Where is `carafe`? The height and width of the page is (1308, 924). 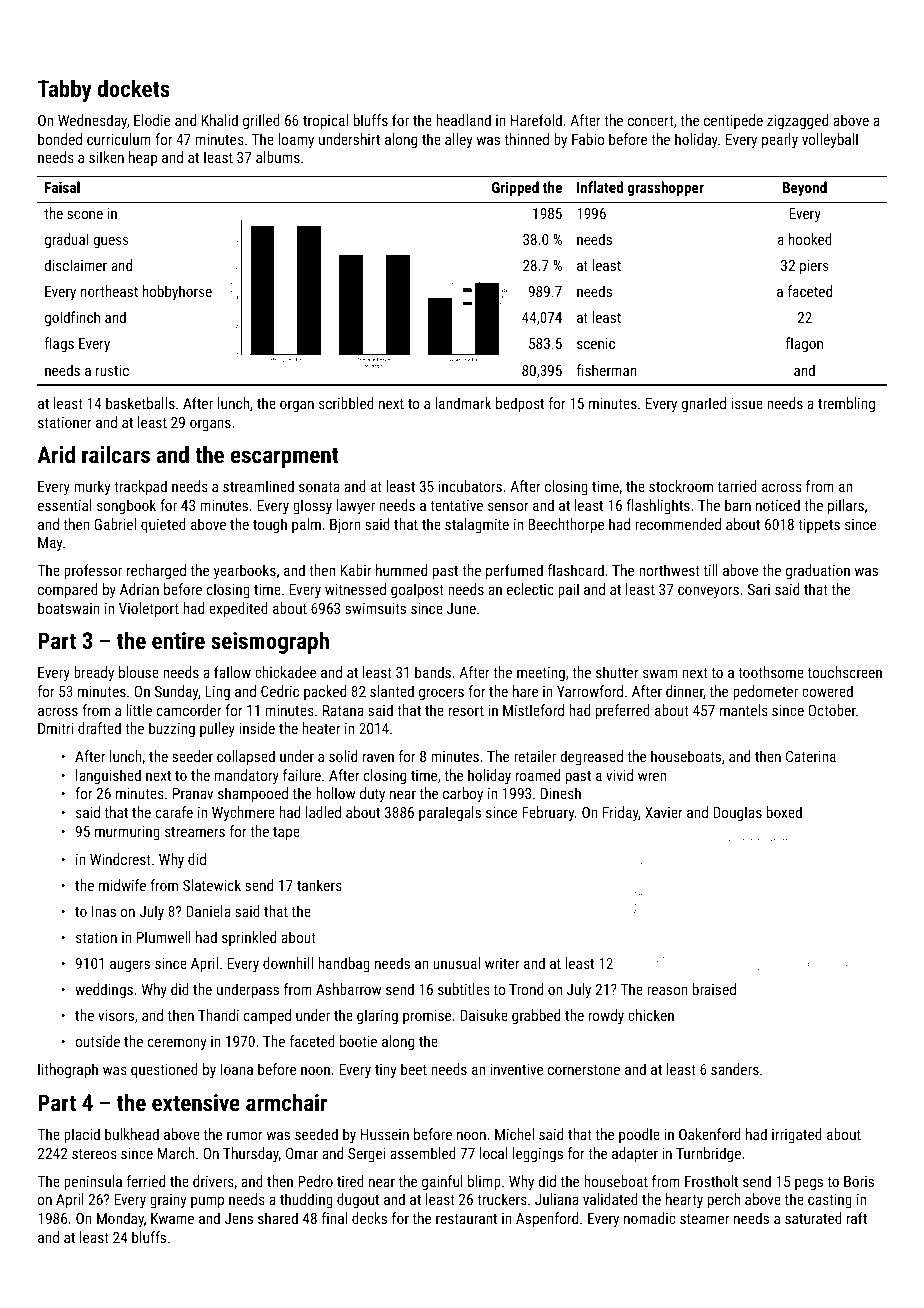 carafe is located at coordinates (174, 812).
